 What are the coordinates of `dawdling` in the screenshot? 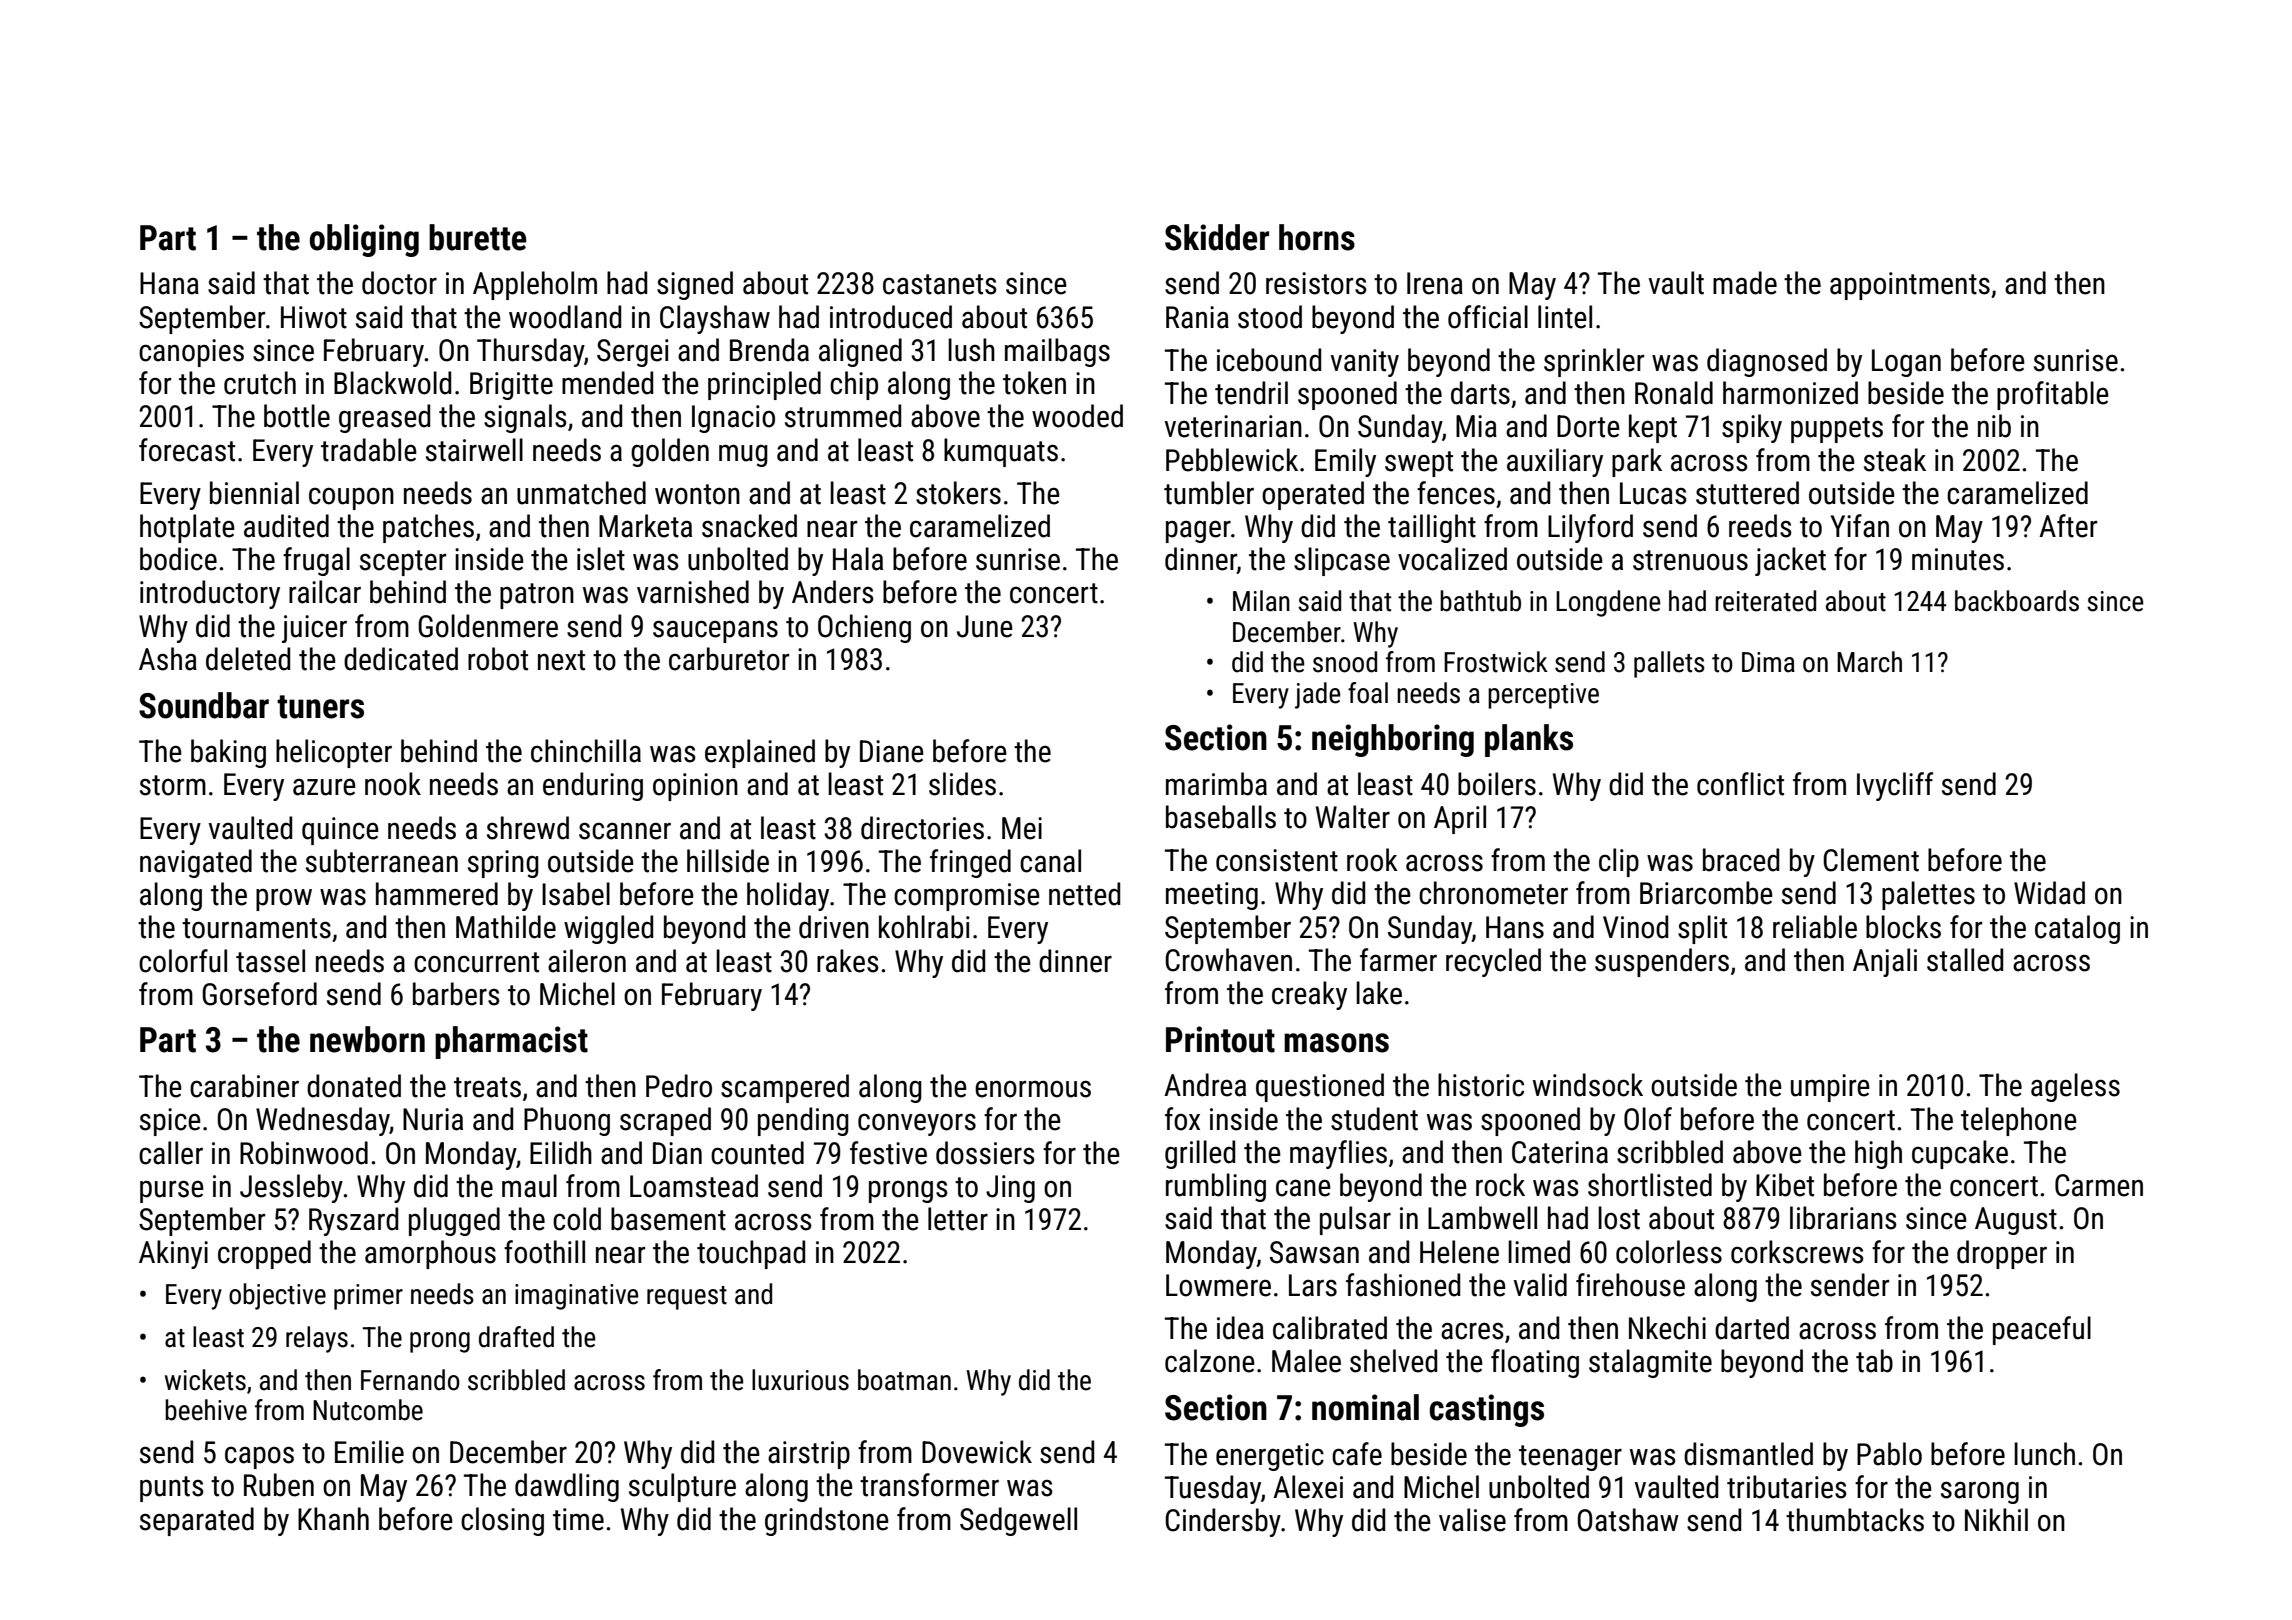 It's located at (567, 1487).
